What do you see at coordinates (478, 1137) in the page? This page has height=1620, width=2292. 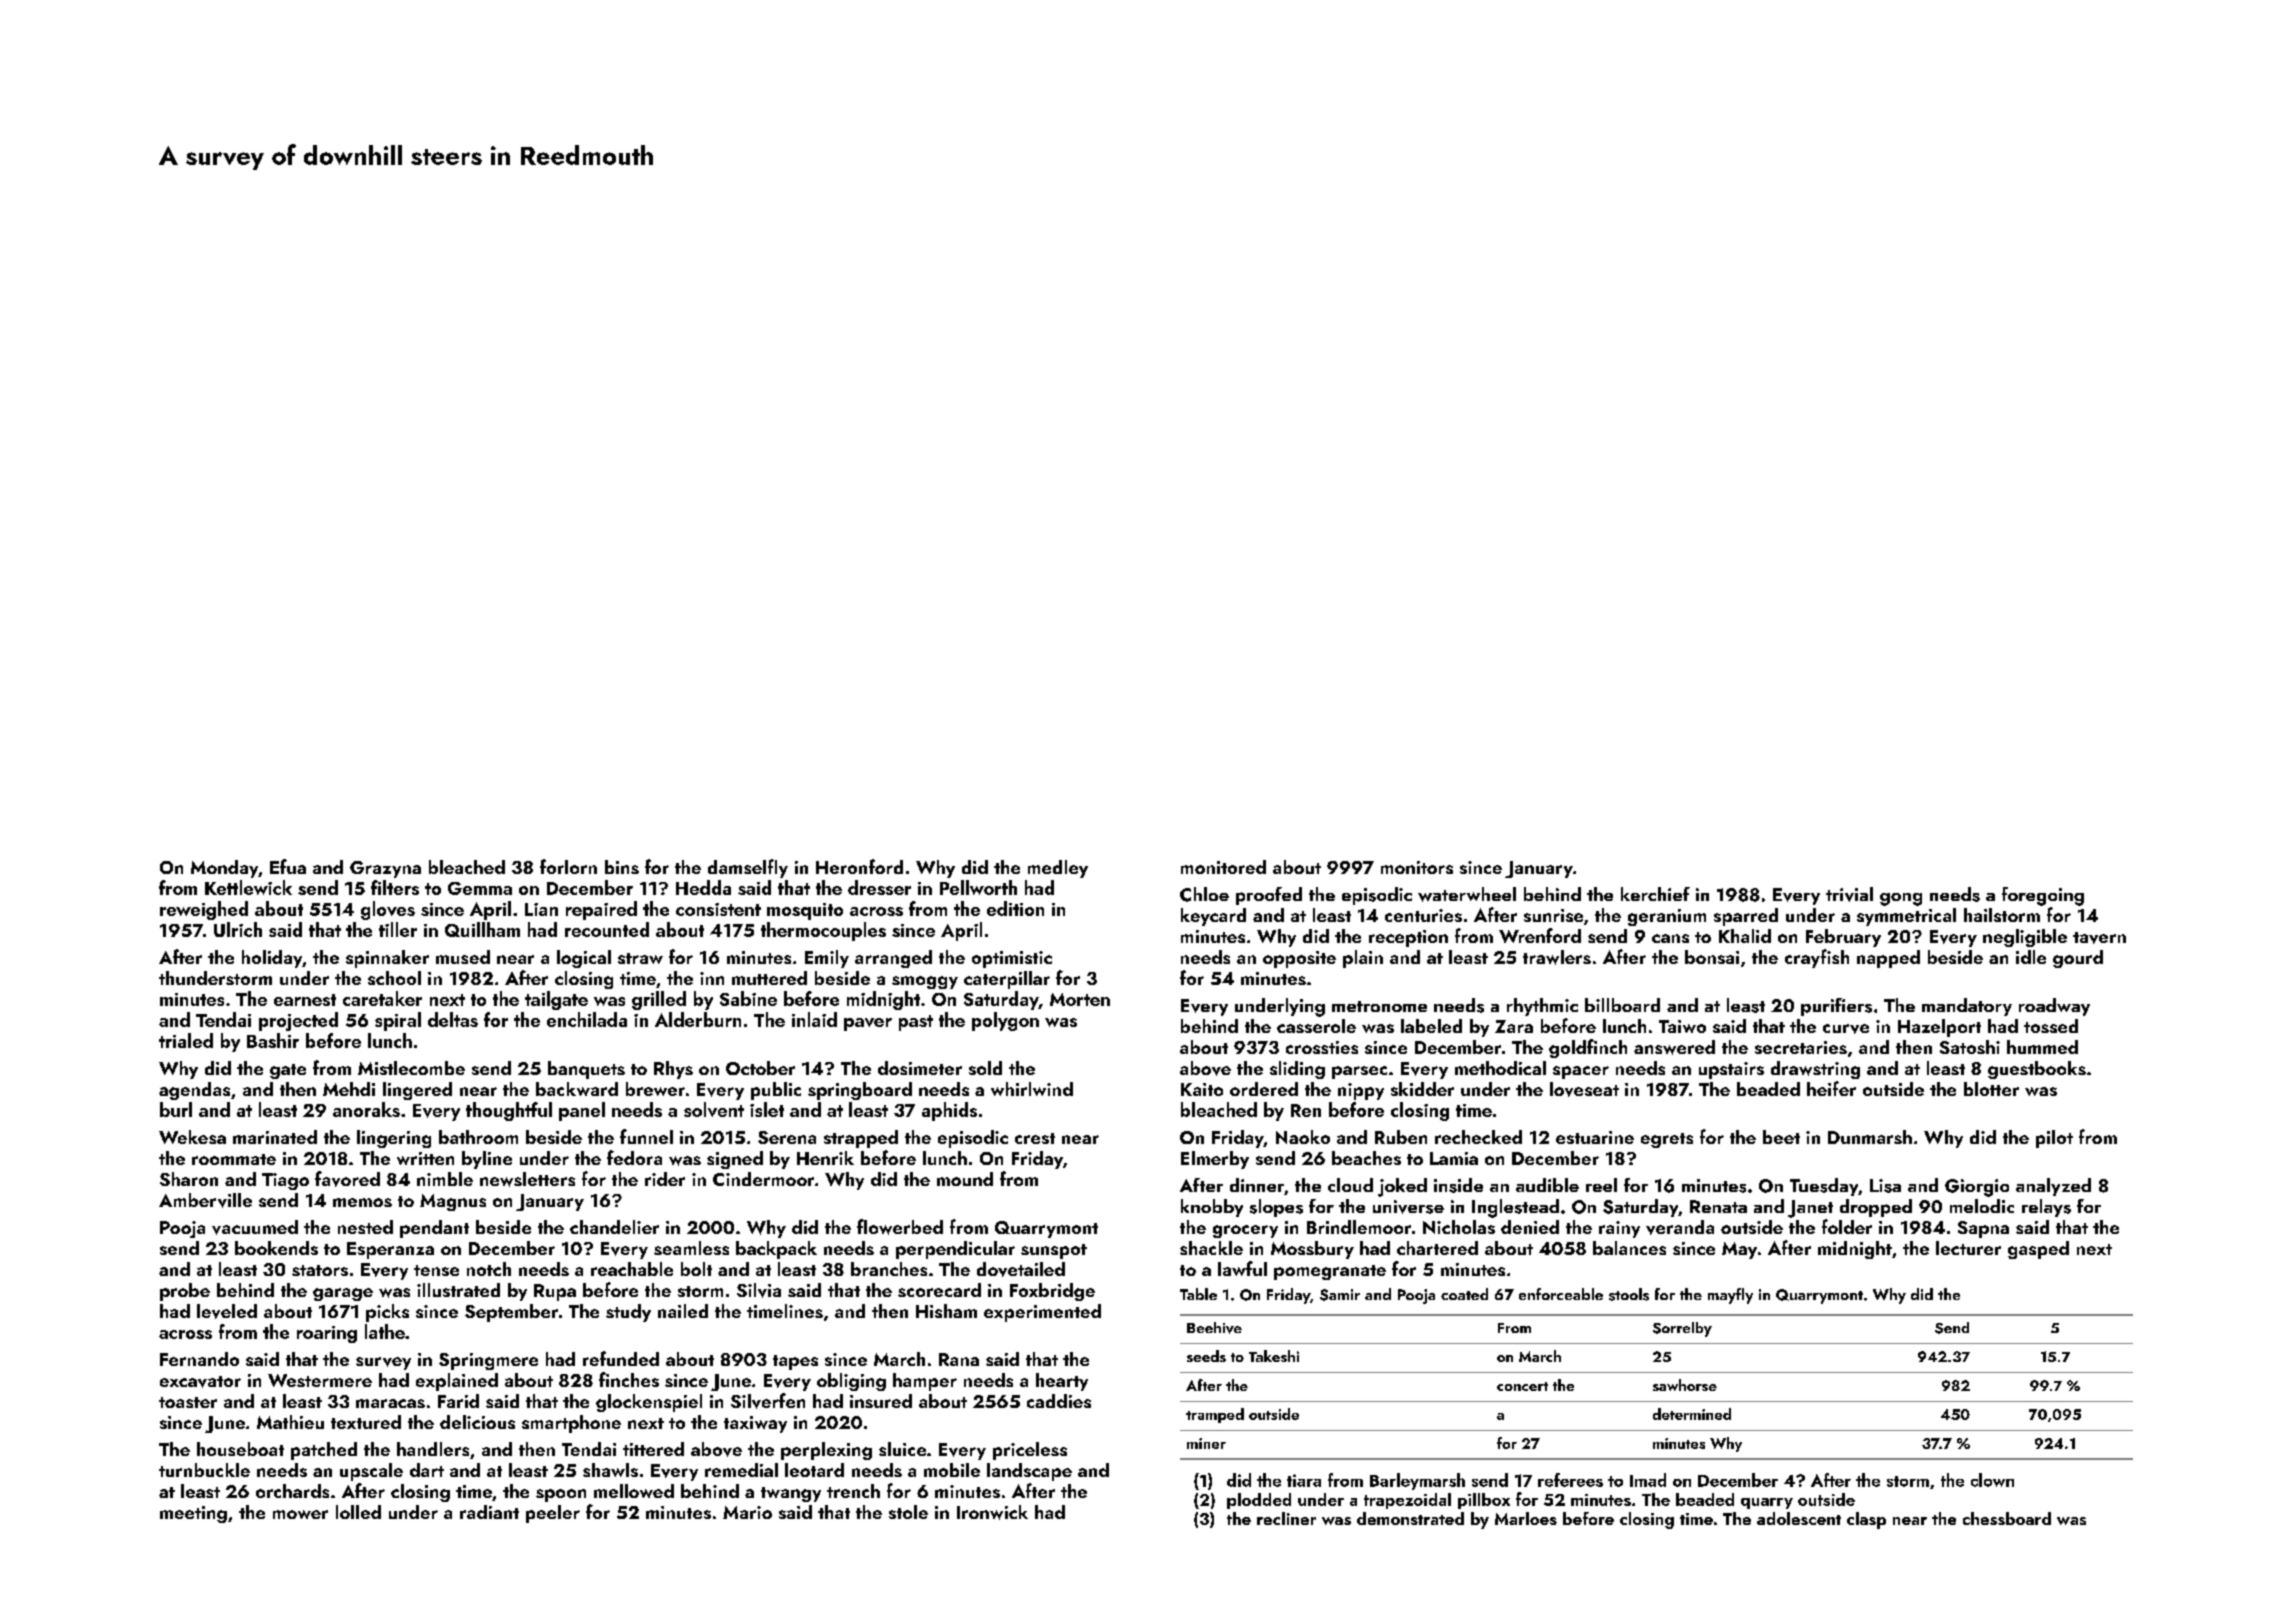 I see `bathroom` at bounding box center [478, 1137].
